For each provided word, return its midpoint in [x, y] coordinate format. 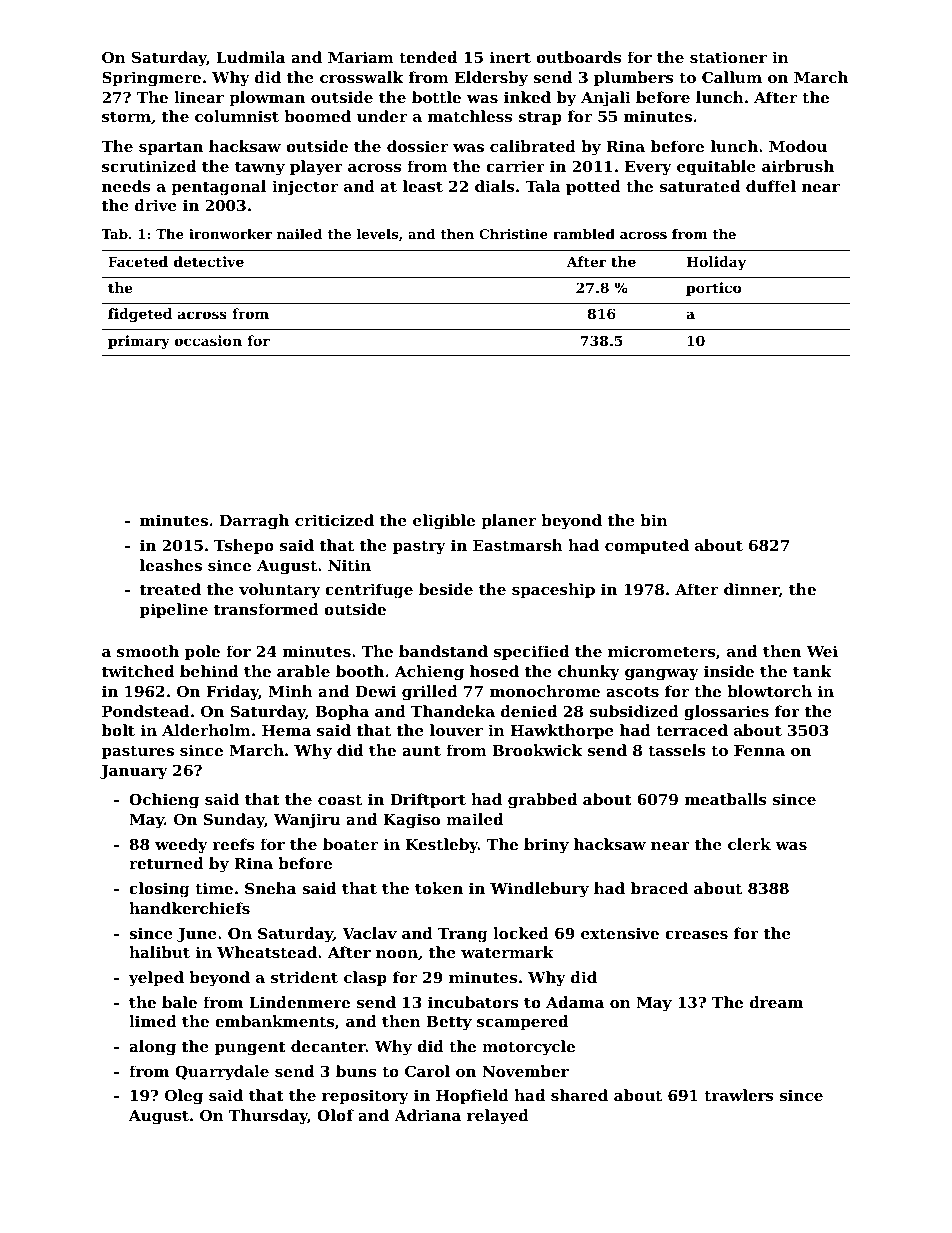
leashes [171, 565]
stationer [728, 57]
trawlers [739, 1095]
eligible [444, 522]
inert [510, 57]
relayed [498, 1117]
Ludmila [250, 57]
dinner [751, 590]
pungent [250, 1048]
